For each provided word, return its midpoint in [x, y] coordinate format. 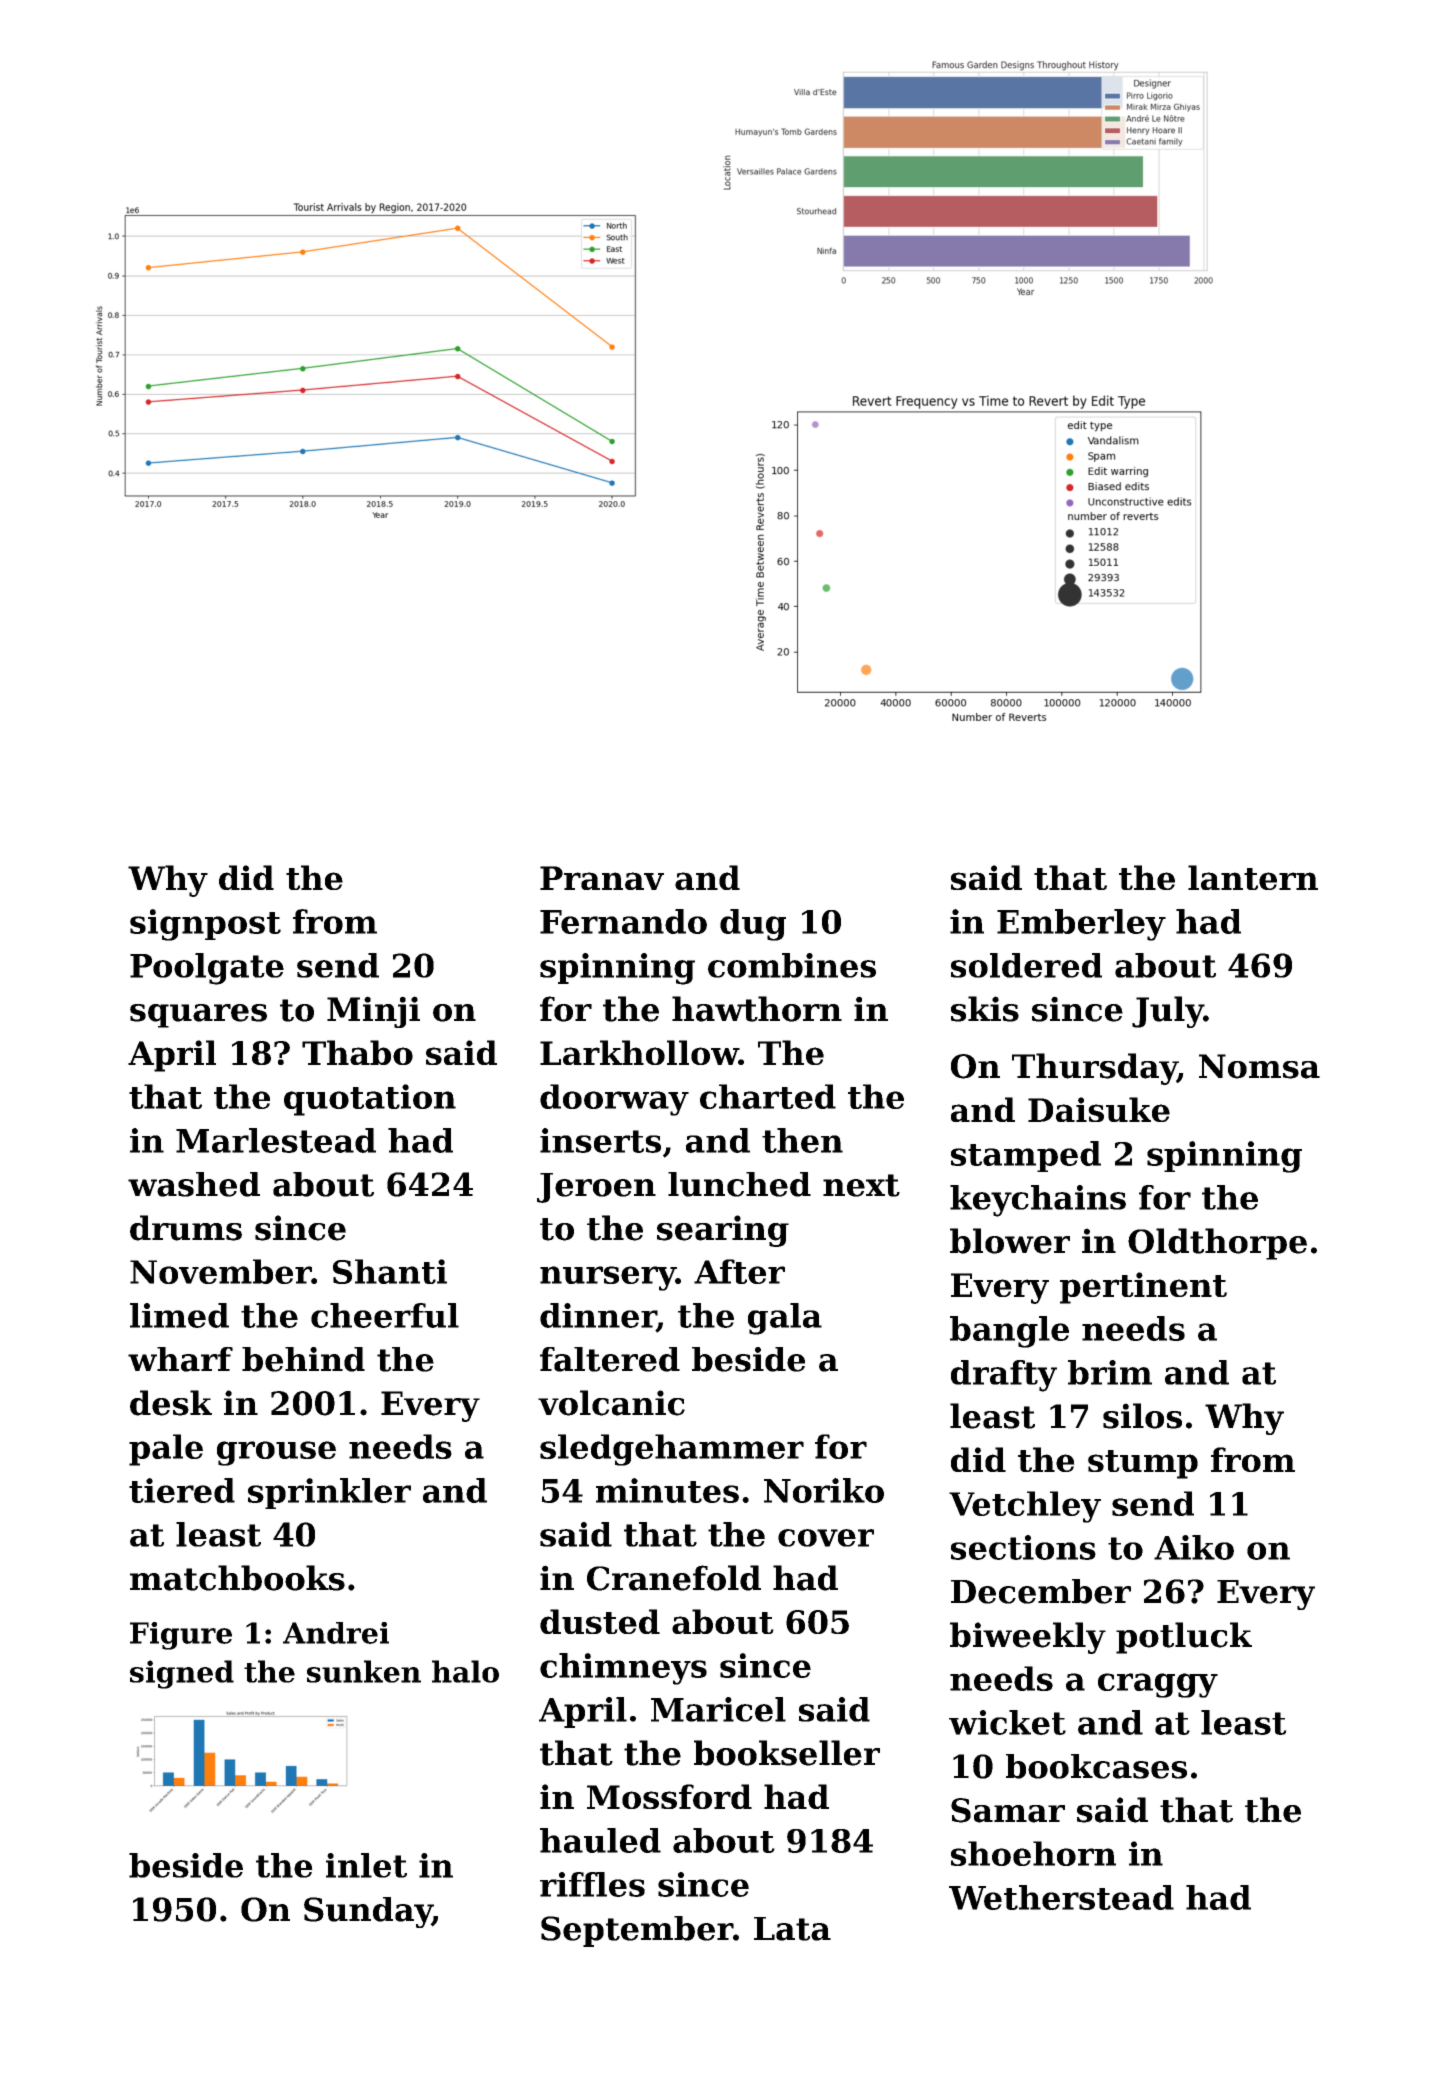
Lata [792, 1929]
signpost [205, 925]
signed [182, 1674]
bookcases [1096, 1766]
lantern [1253, 877]
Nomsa [1259, 1066]
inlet [366, 1865]
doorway [614, 1100]
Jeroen [596, 1188]
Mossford [669, 1796]
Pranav [602, 878]
